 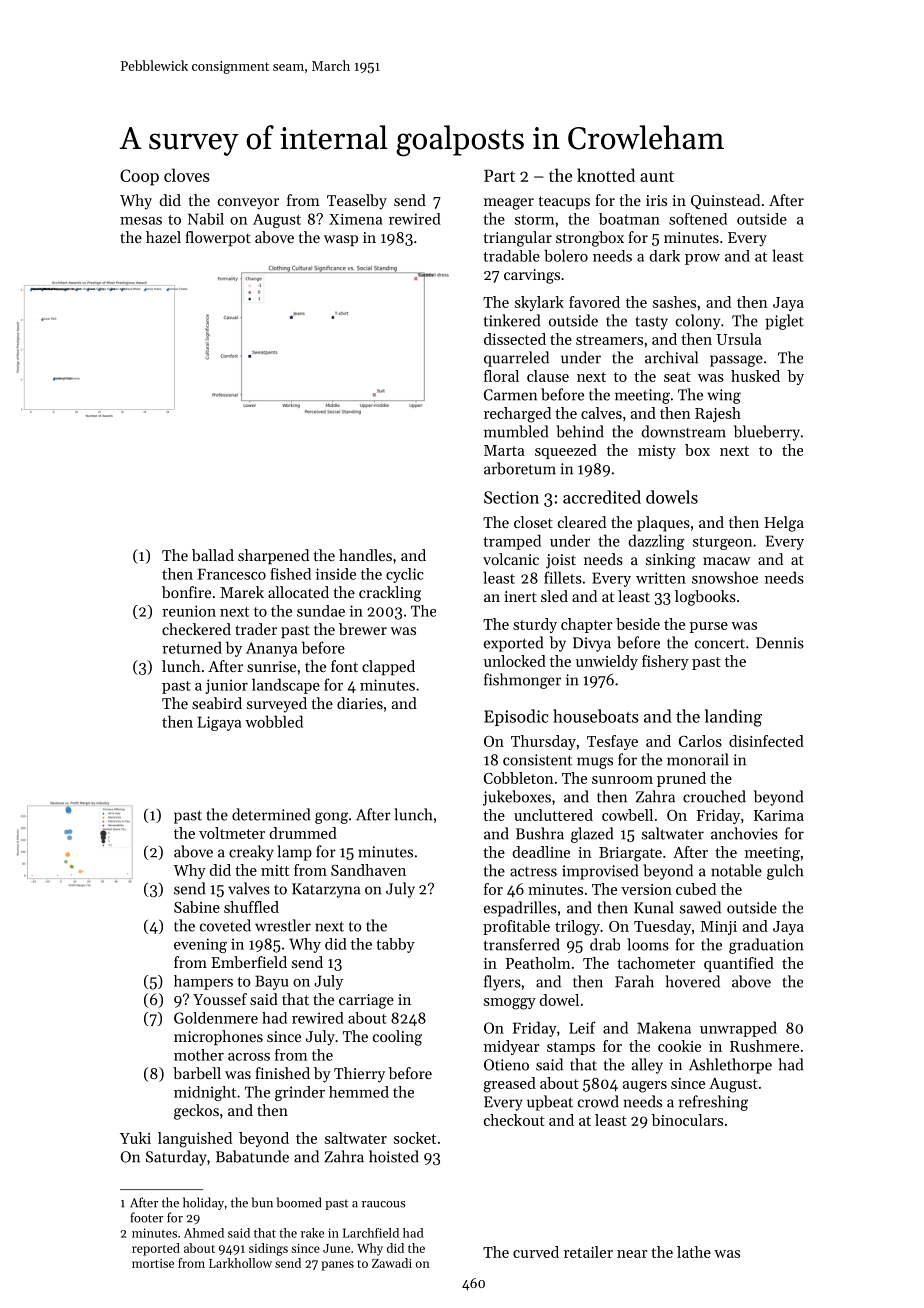 I want to click on cloves, so click(x=187, y=175).
